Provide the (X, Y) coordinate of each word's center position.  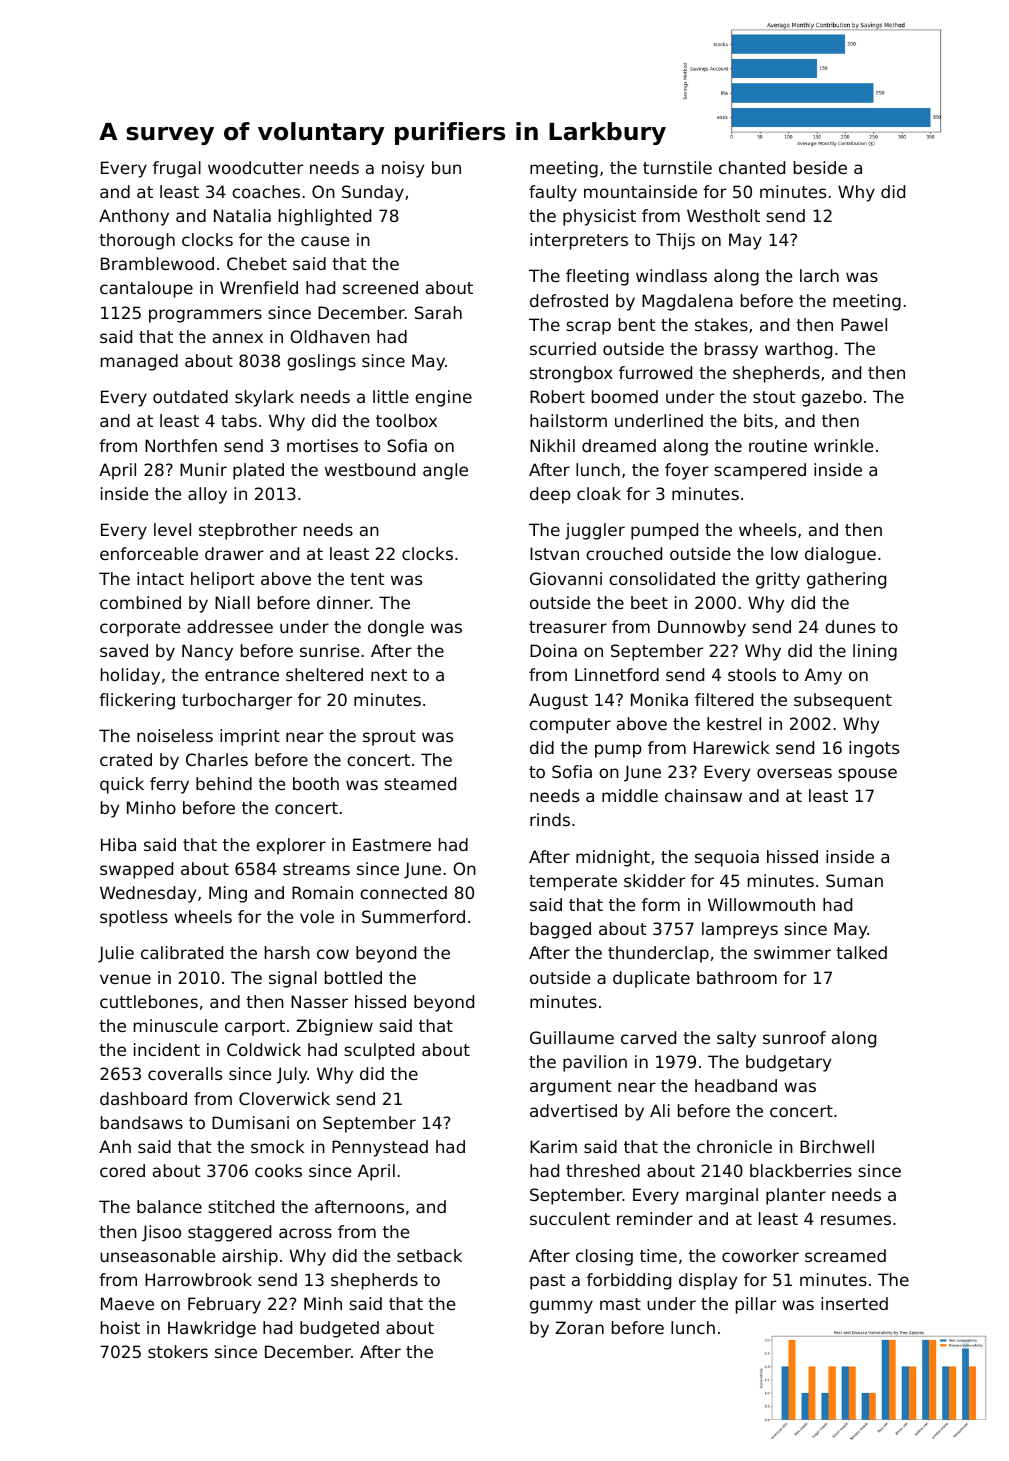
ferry (169, 785)
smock (278, 1146)
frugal (177, 169)
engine (443, 398)
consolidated (662, 578)
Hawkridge (212, 1329)
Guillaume (572, 1037)
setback (429, 1255)
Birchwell (837, 1146)
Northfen (181, 445)
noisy (403, 169)
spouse (867, 775)
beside (820, 167)
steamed (420, 783)
